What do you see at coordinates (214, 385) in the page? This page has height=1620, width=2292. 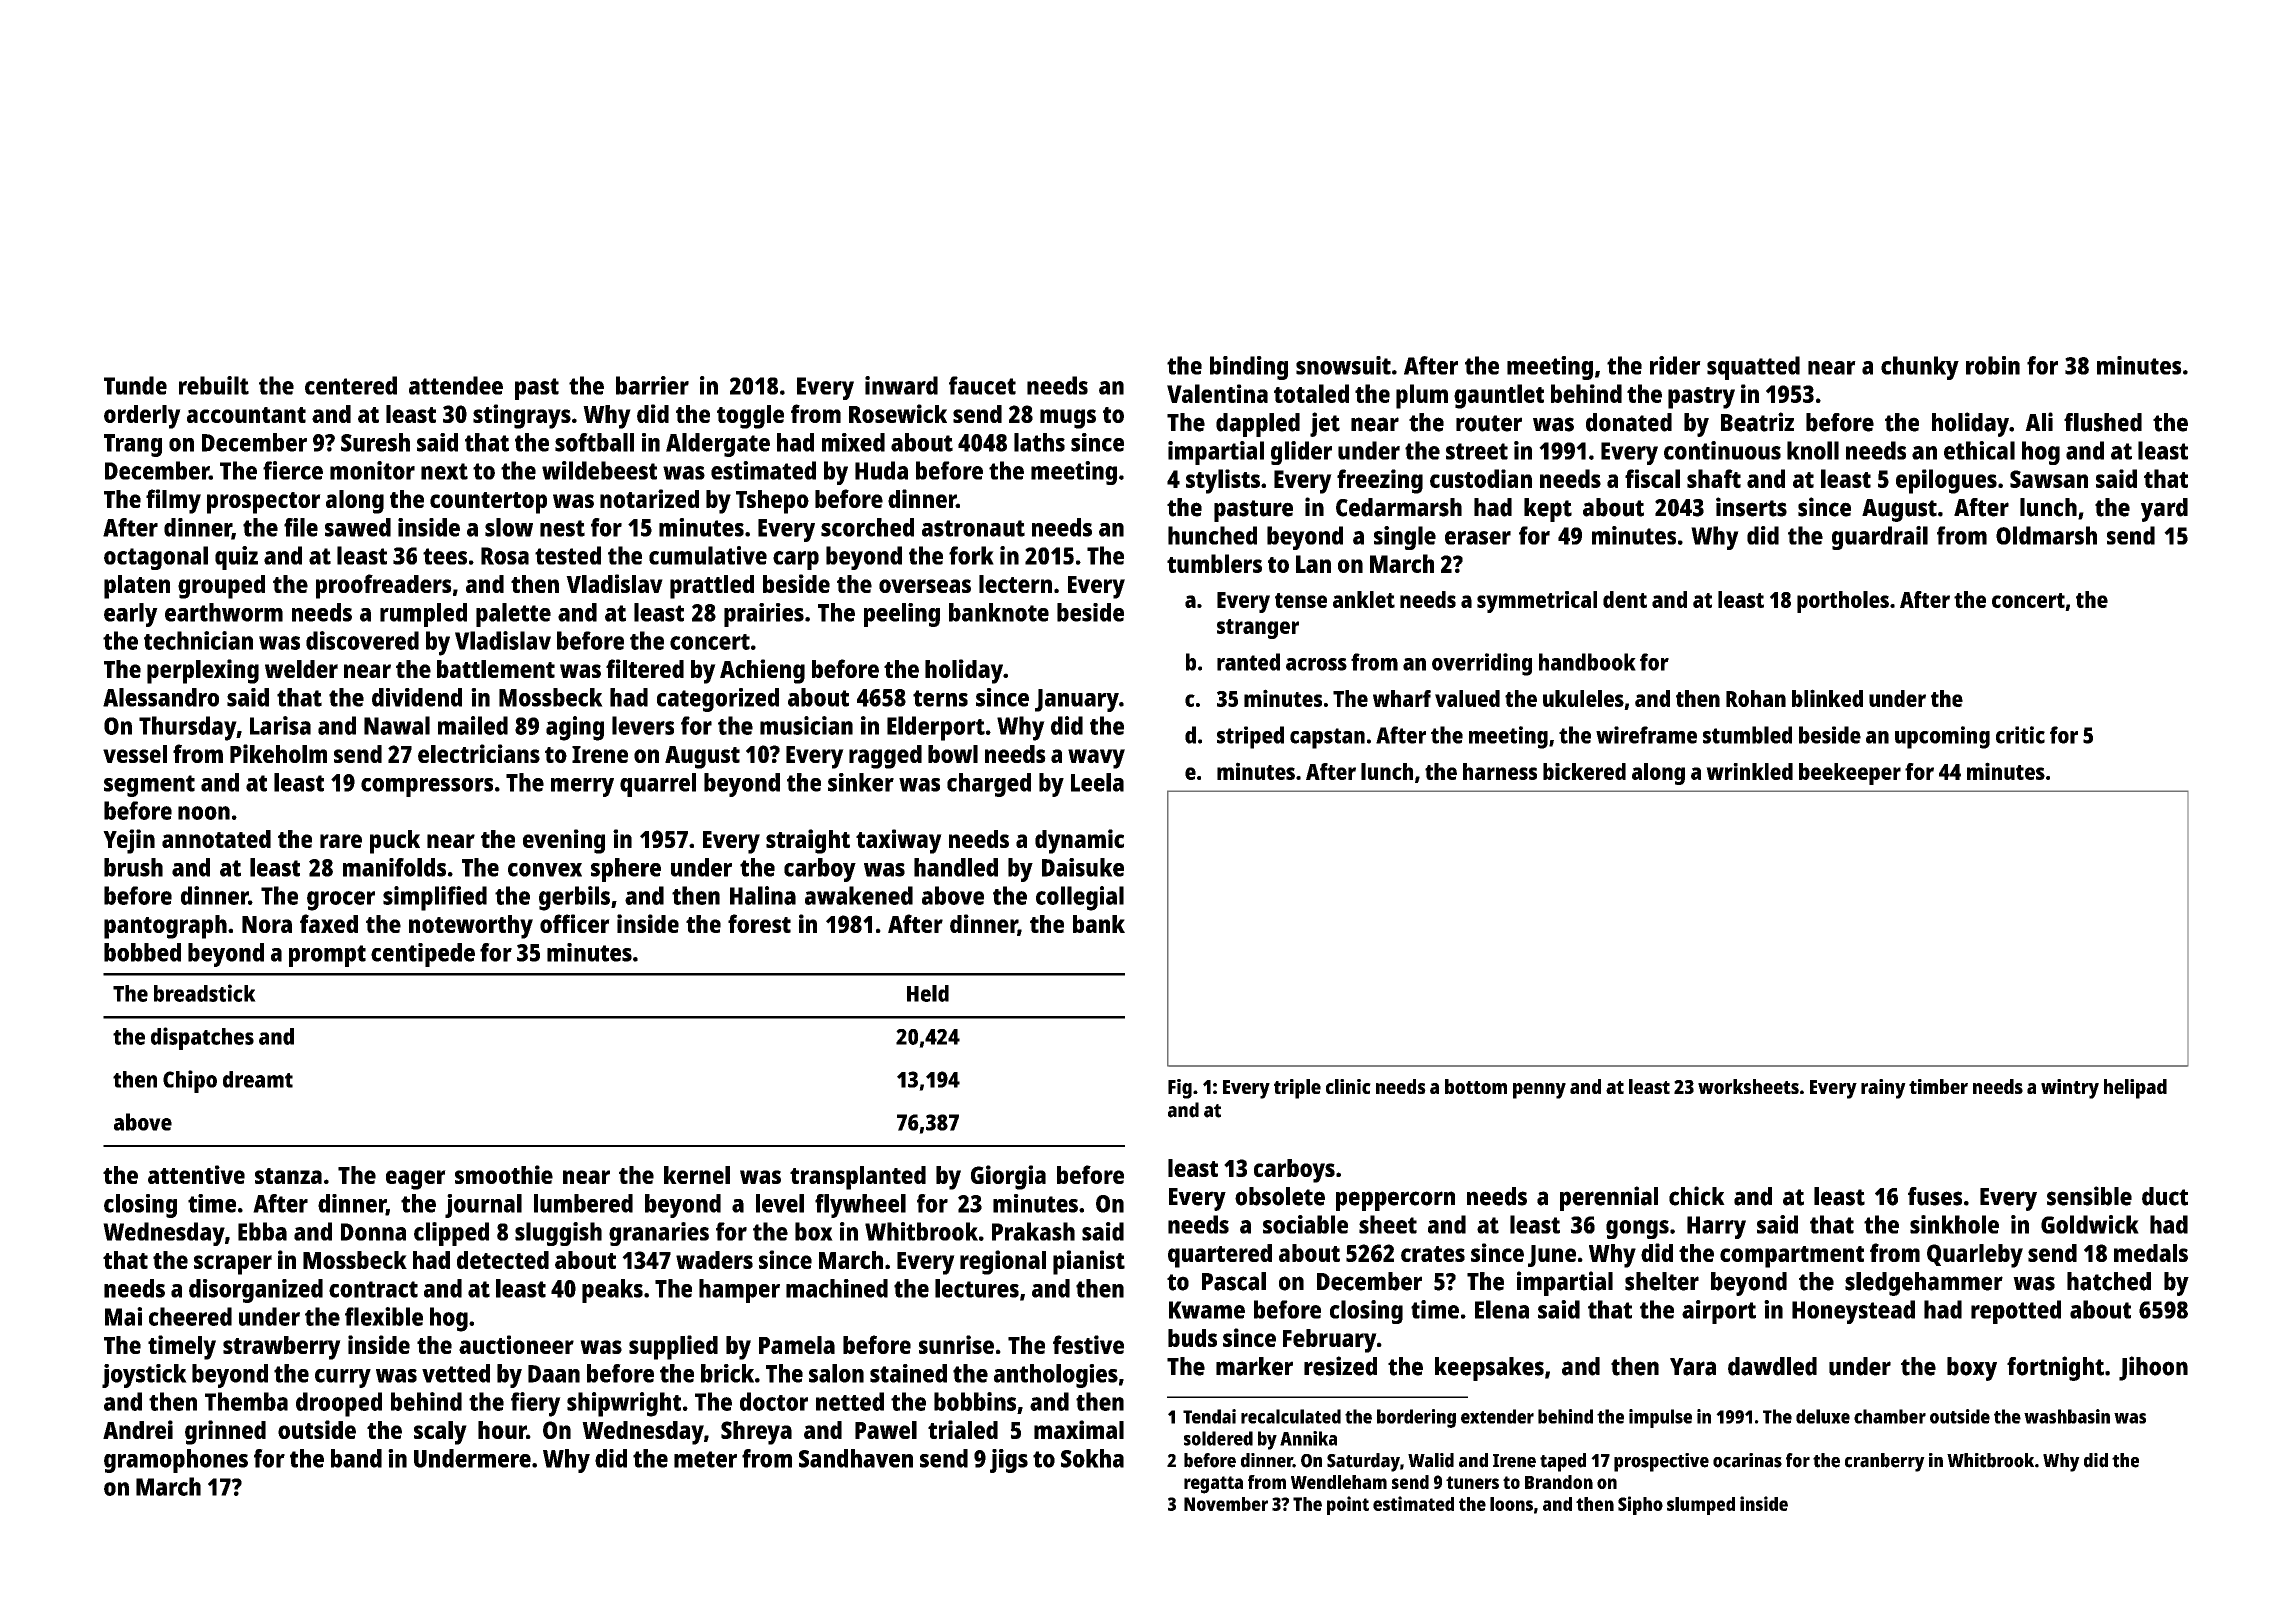 I see `rebuilt` at bounding box center [214, 385].
